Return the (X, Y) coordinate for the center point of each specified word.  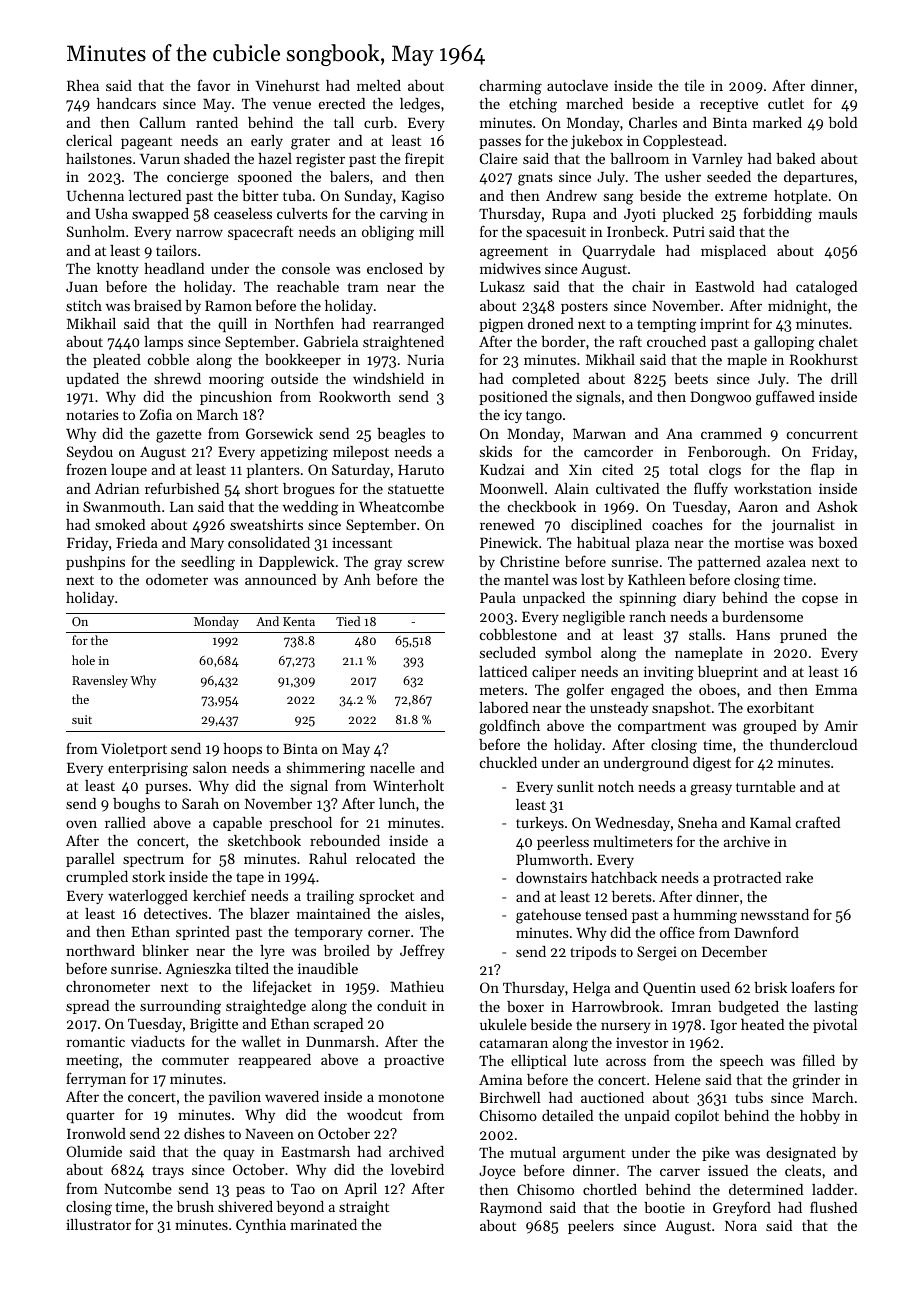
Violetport (134, 750)
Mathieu (417, 986)
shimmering (326, 769)
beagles (401, 435)
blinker (165, 950)
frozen (86, 469)
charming (511, 87)
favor (214, 85)
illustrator (98, 1224)
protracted (747, 879)
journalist (803, 526)
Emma (836, 690)
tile (695, 85)
